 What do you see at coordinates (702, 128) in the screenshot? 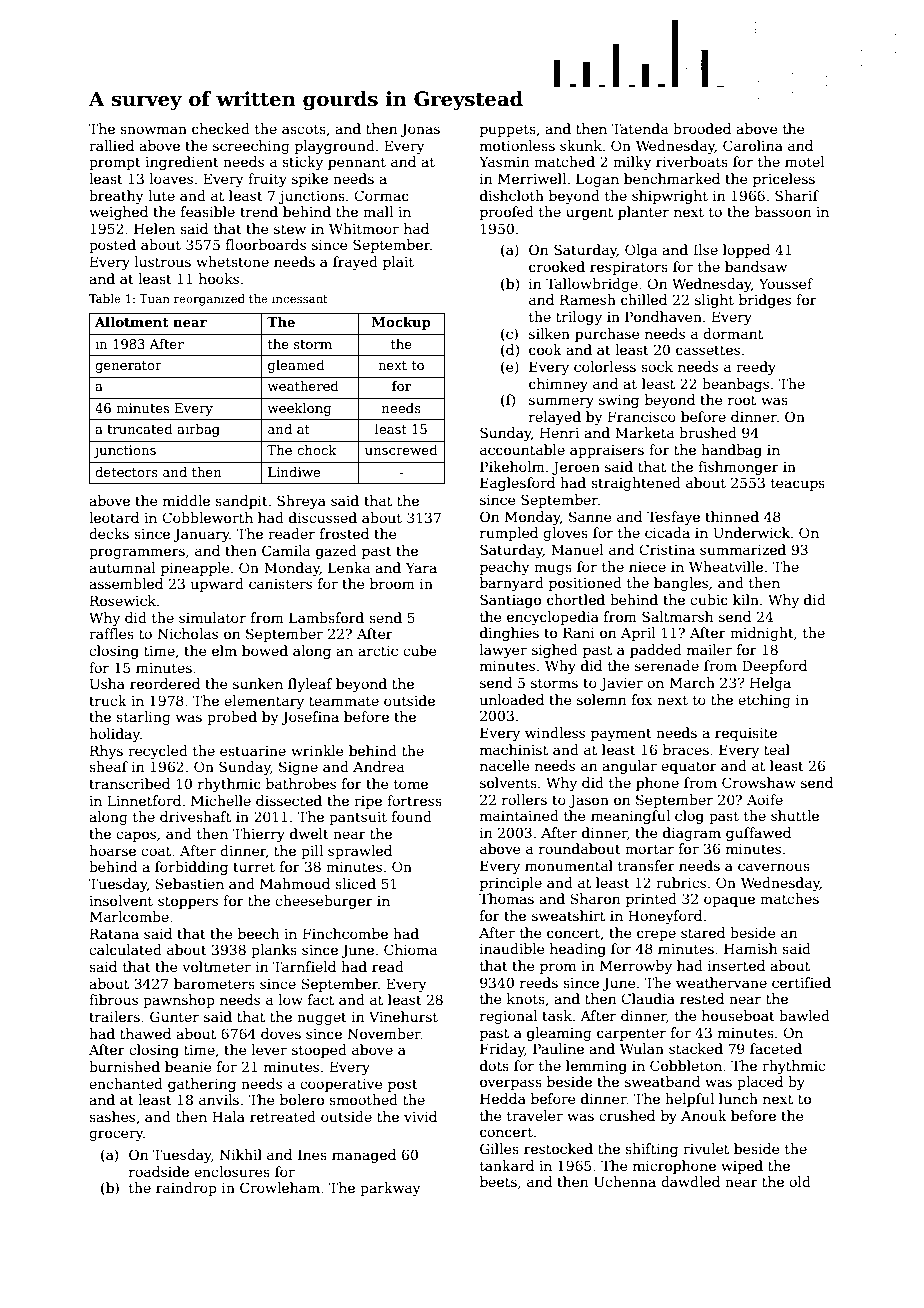
I see `brooded` at bounding box center [702, 128].
